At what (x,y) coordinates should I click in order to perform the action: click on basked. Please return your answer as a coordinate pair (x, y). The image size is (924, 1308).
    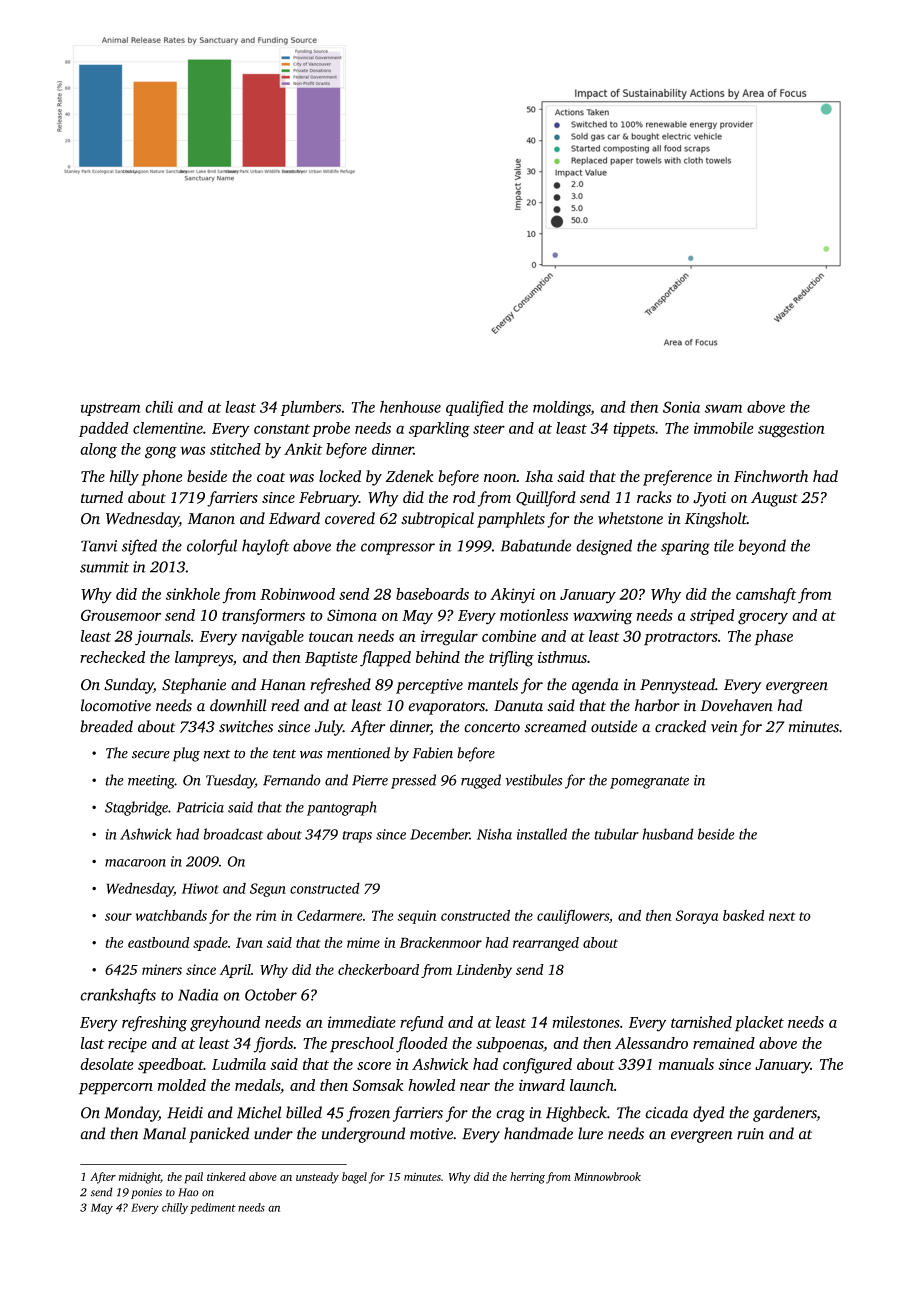
    Looking at the image, I should click on (743, 915).
